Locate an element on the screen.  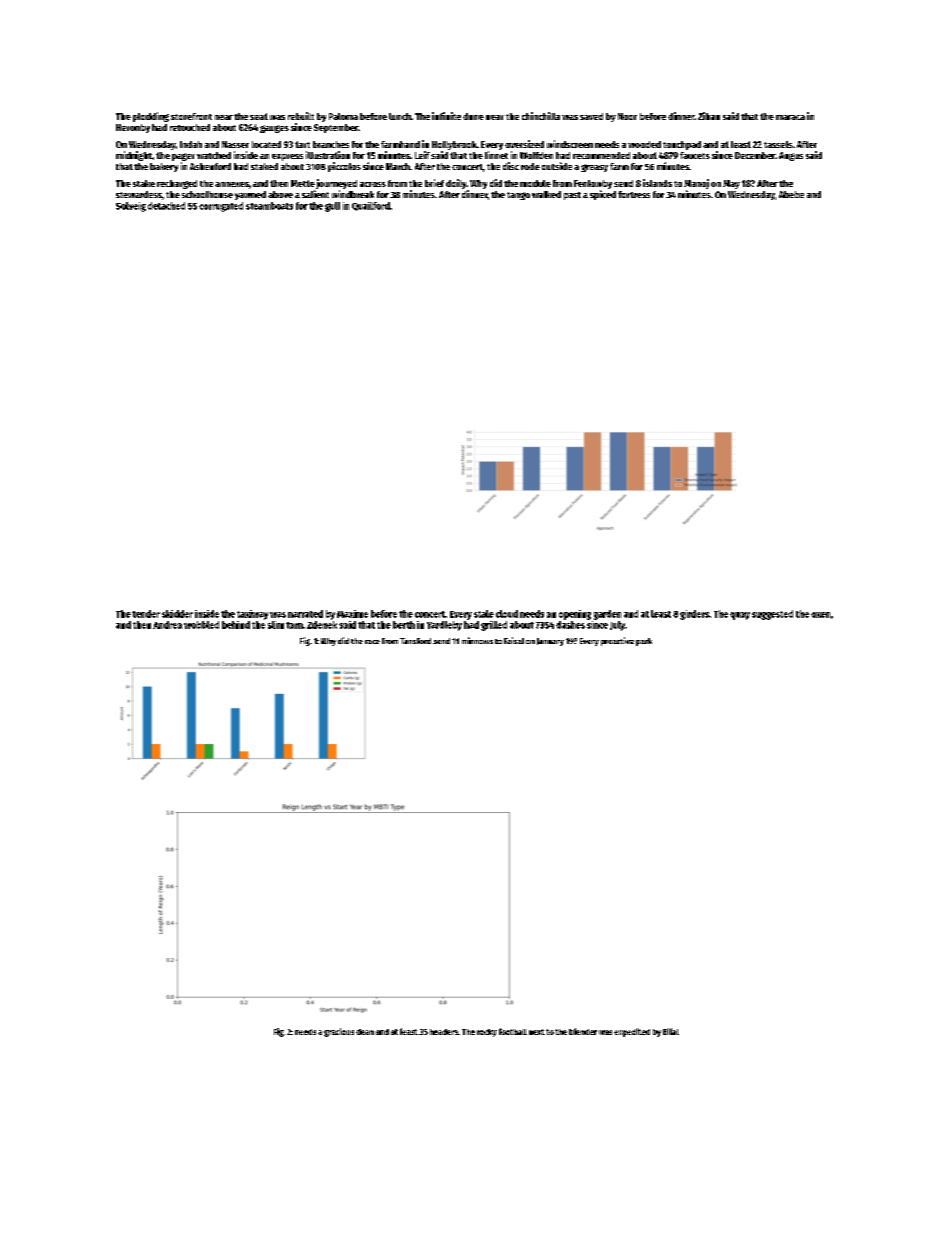
past is located at coordinates (572, 196).
